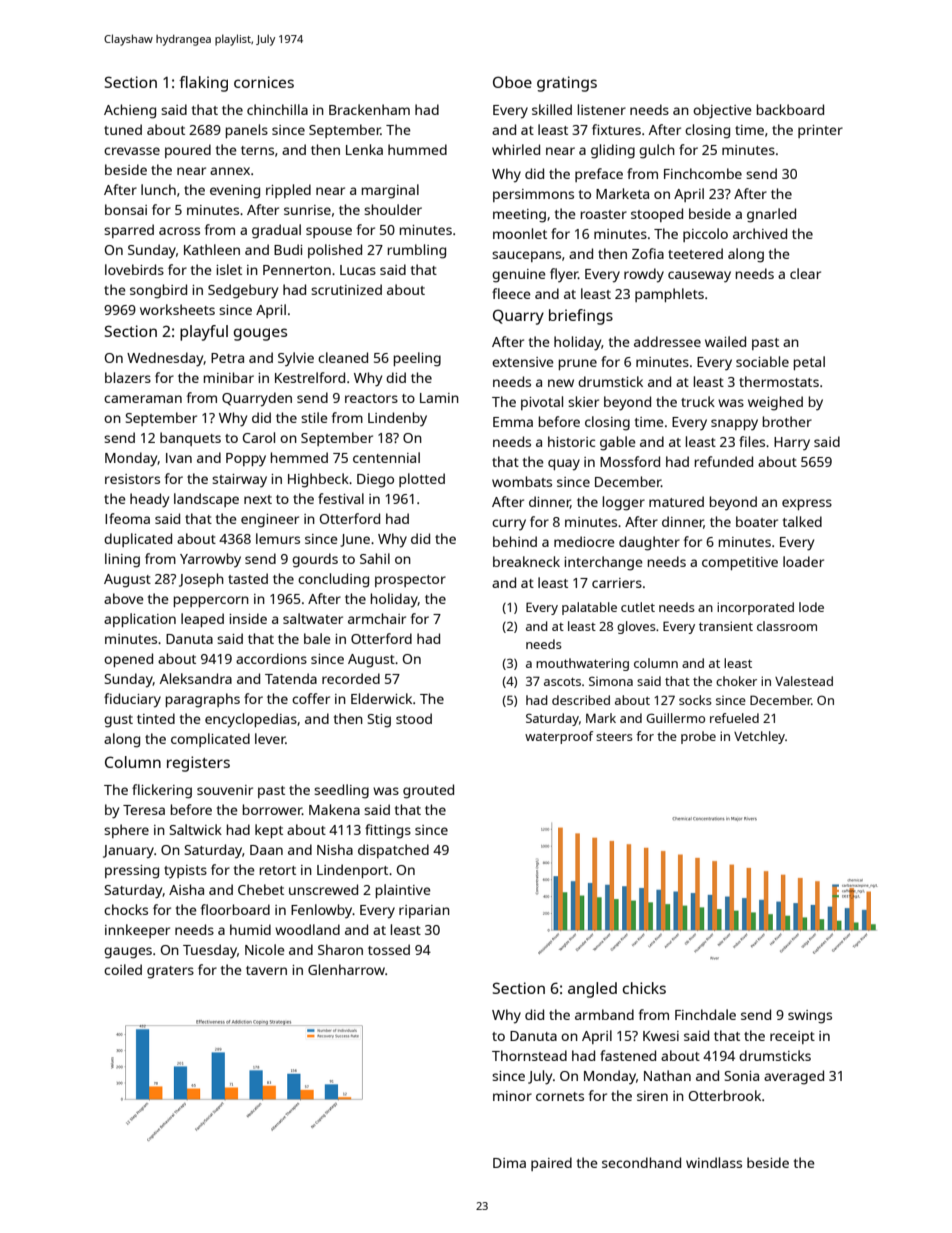 The width and height of the document is (952, 1233). Describe the element at coordinates (703, 173) in the document. I see `Finchcombe` at that location.
